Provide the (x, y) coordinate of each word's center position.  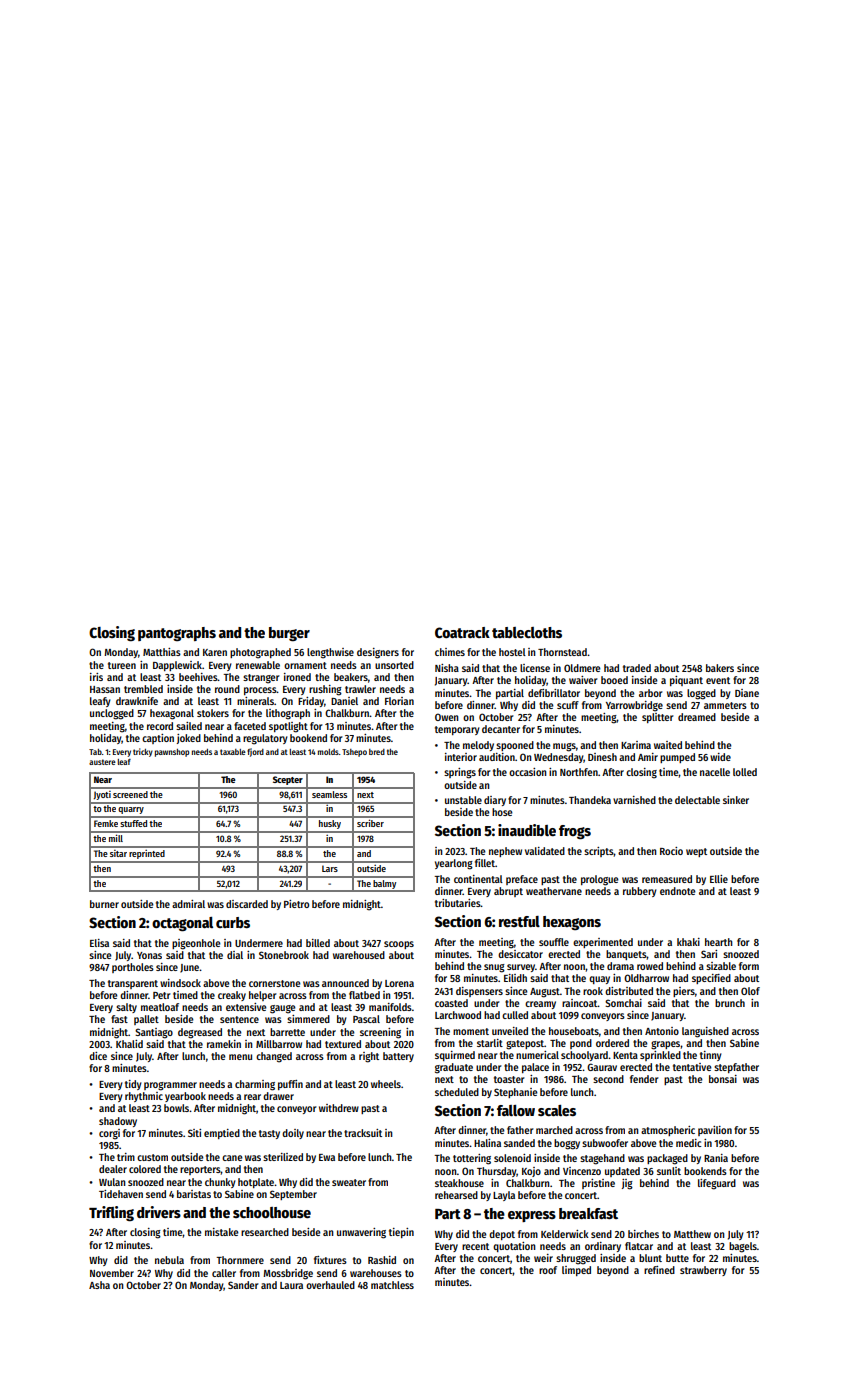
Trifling (111, 1213)
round (227, 689)
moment (471, 1031)
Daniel (344, 701)
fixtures (330, 1260)
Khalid (129, 1044)
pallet (146, 1020)
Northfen (579, 772)
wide (720, 757)
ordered (612, 1043)
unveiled (510, 1031)
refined (659, 1270)
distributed (629, 991)
